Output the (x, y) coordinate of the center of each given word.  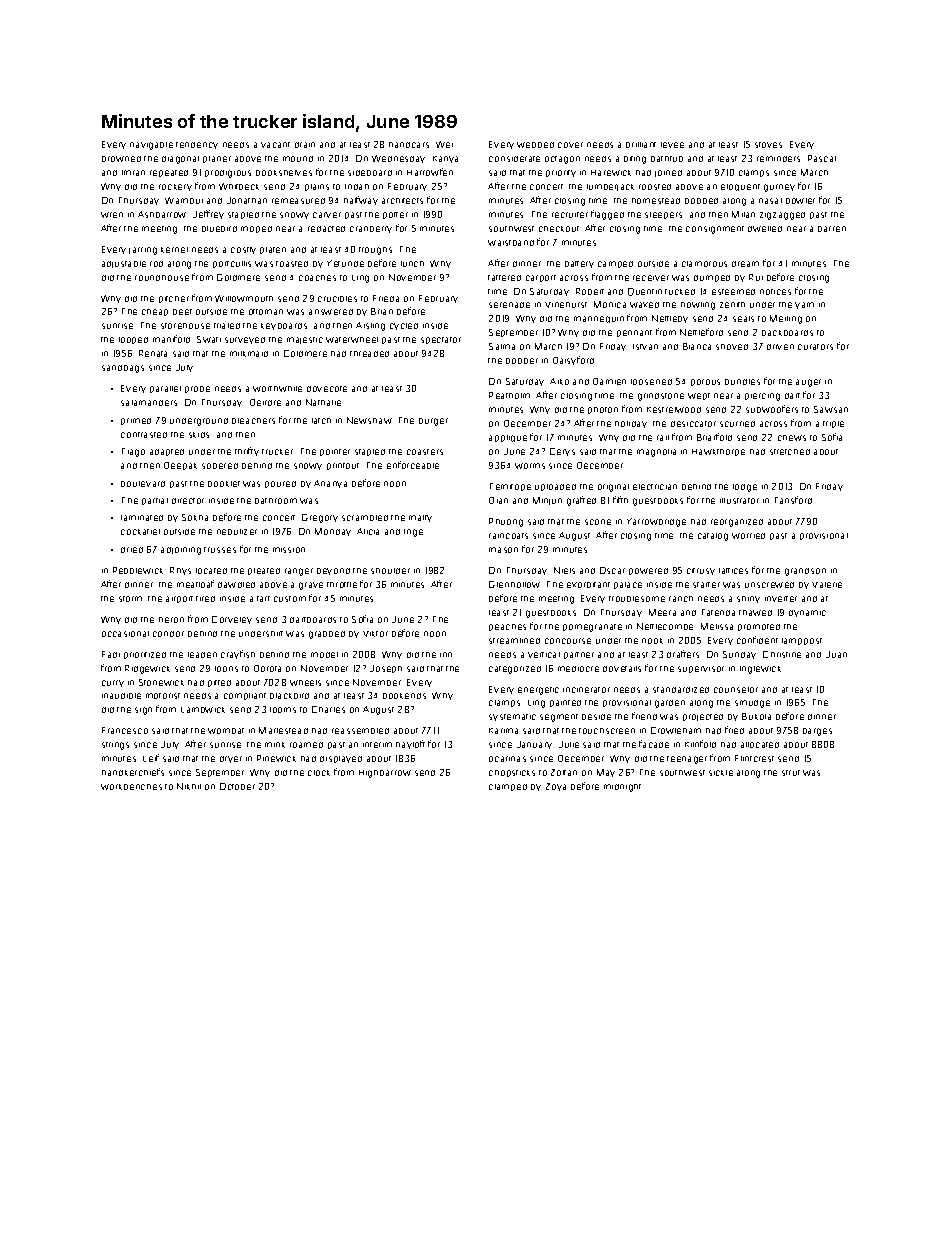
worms (530, 466)
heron (171, 620)
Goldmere (238, 277)
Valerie (827, 585)
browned (121, 159)
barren (832, 229)
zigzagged (782, 216)
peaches (507, 627)
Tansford (793, 500)
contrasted (144, 435)
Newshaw (369, 420)
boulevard (143, 484)
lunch (412, 264)
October (237, 786)
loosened (651, 382)
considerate (514, 159)
